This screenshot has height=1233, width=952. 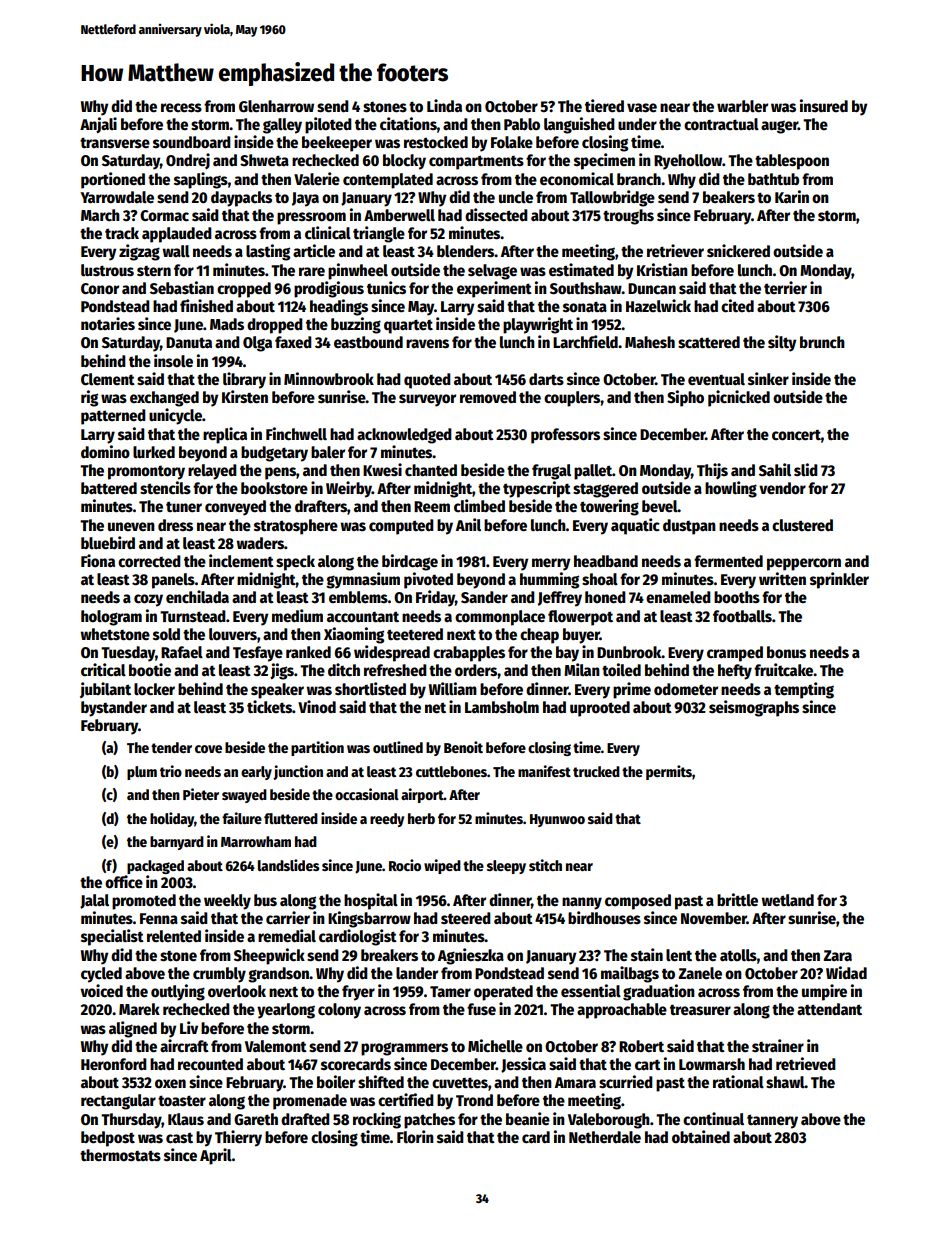 I want to click on Thierry, so click(x=238, y=1138).
